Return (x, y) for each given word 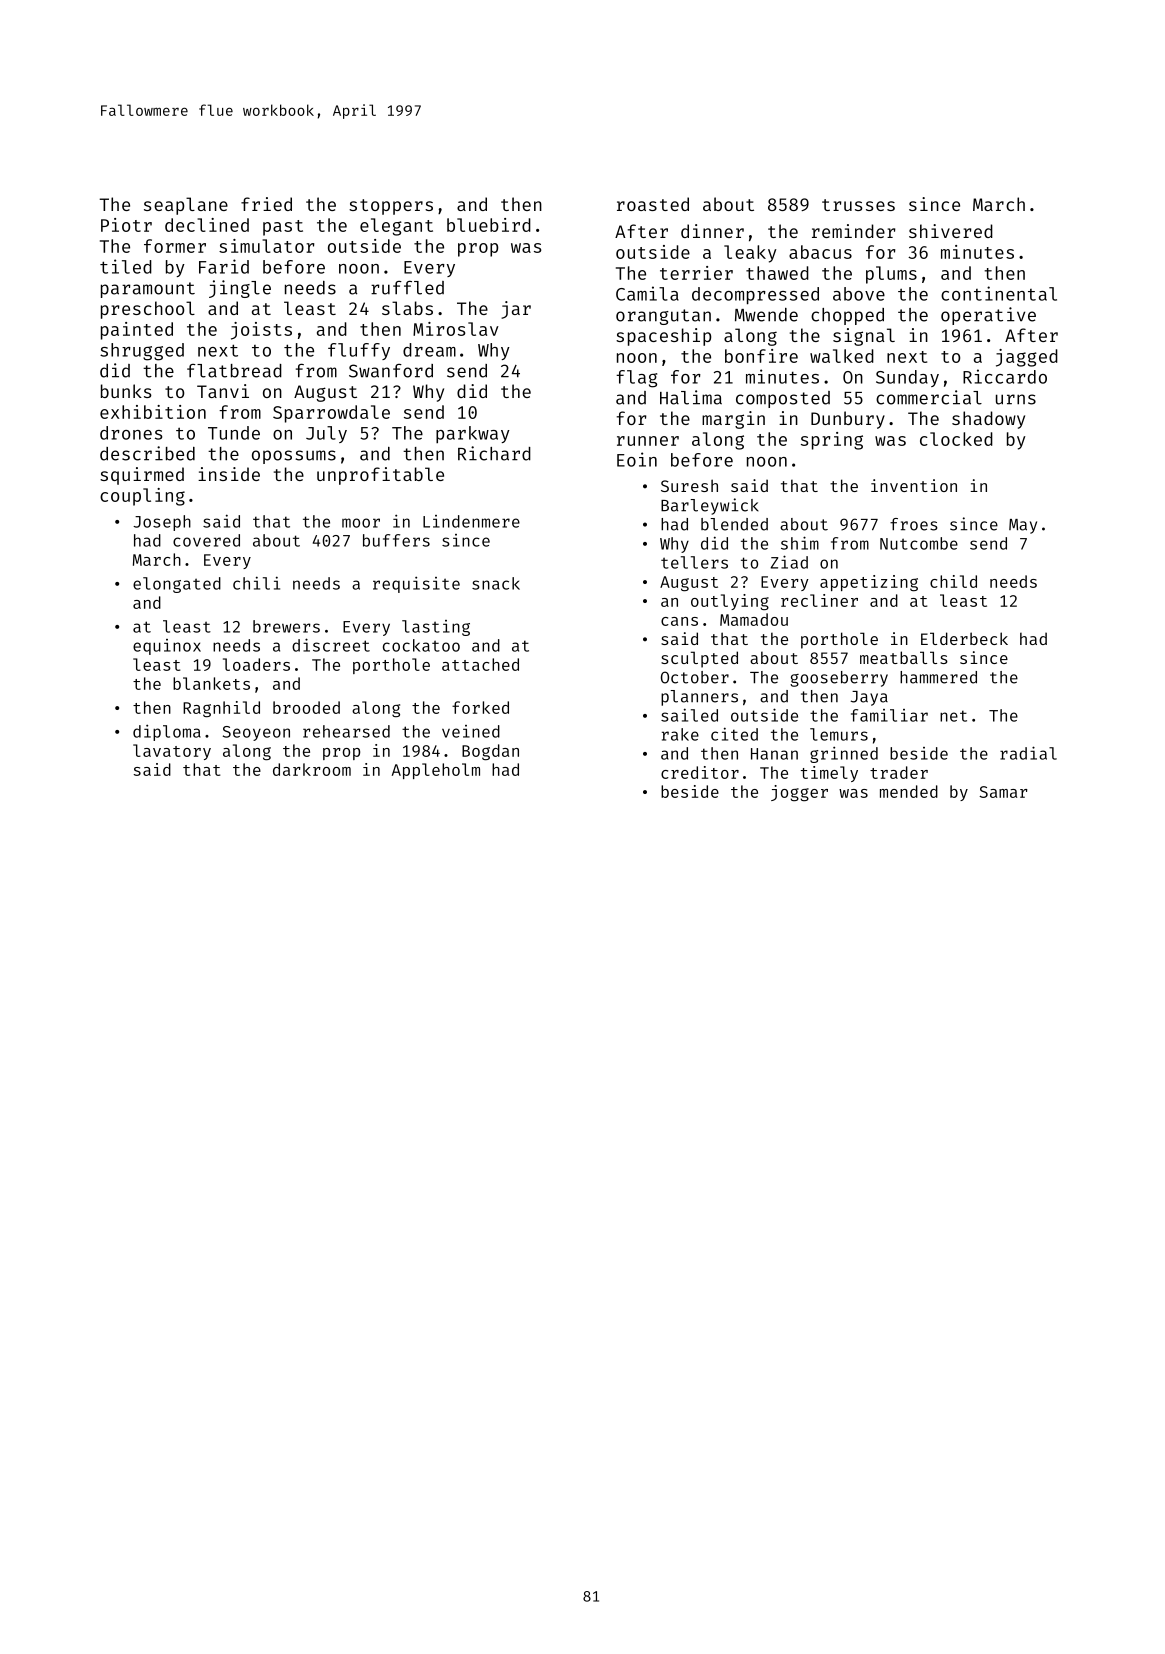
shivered (951, 231)
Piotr (126, 225)
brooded (306, 707)
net (953, 716)
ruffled (407, 288)
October (695, 677)
